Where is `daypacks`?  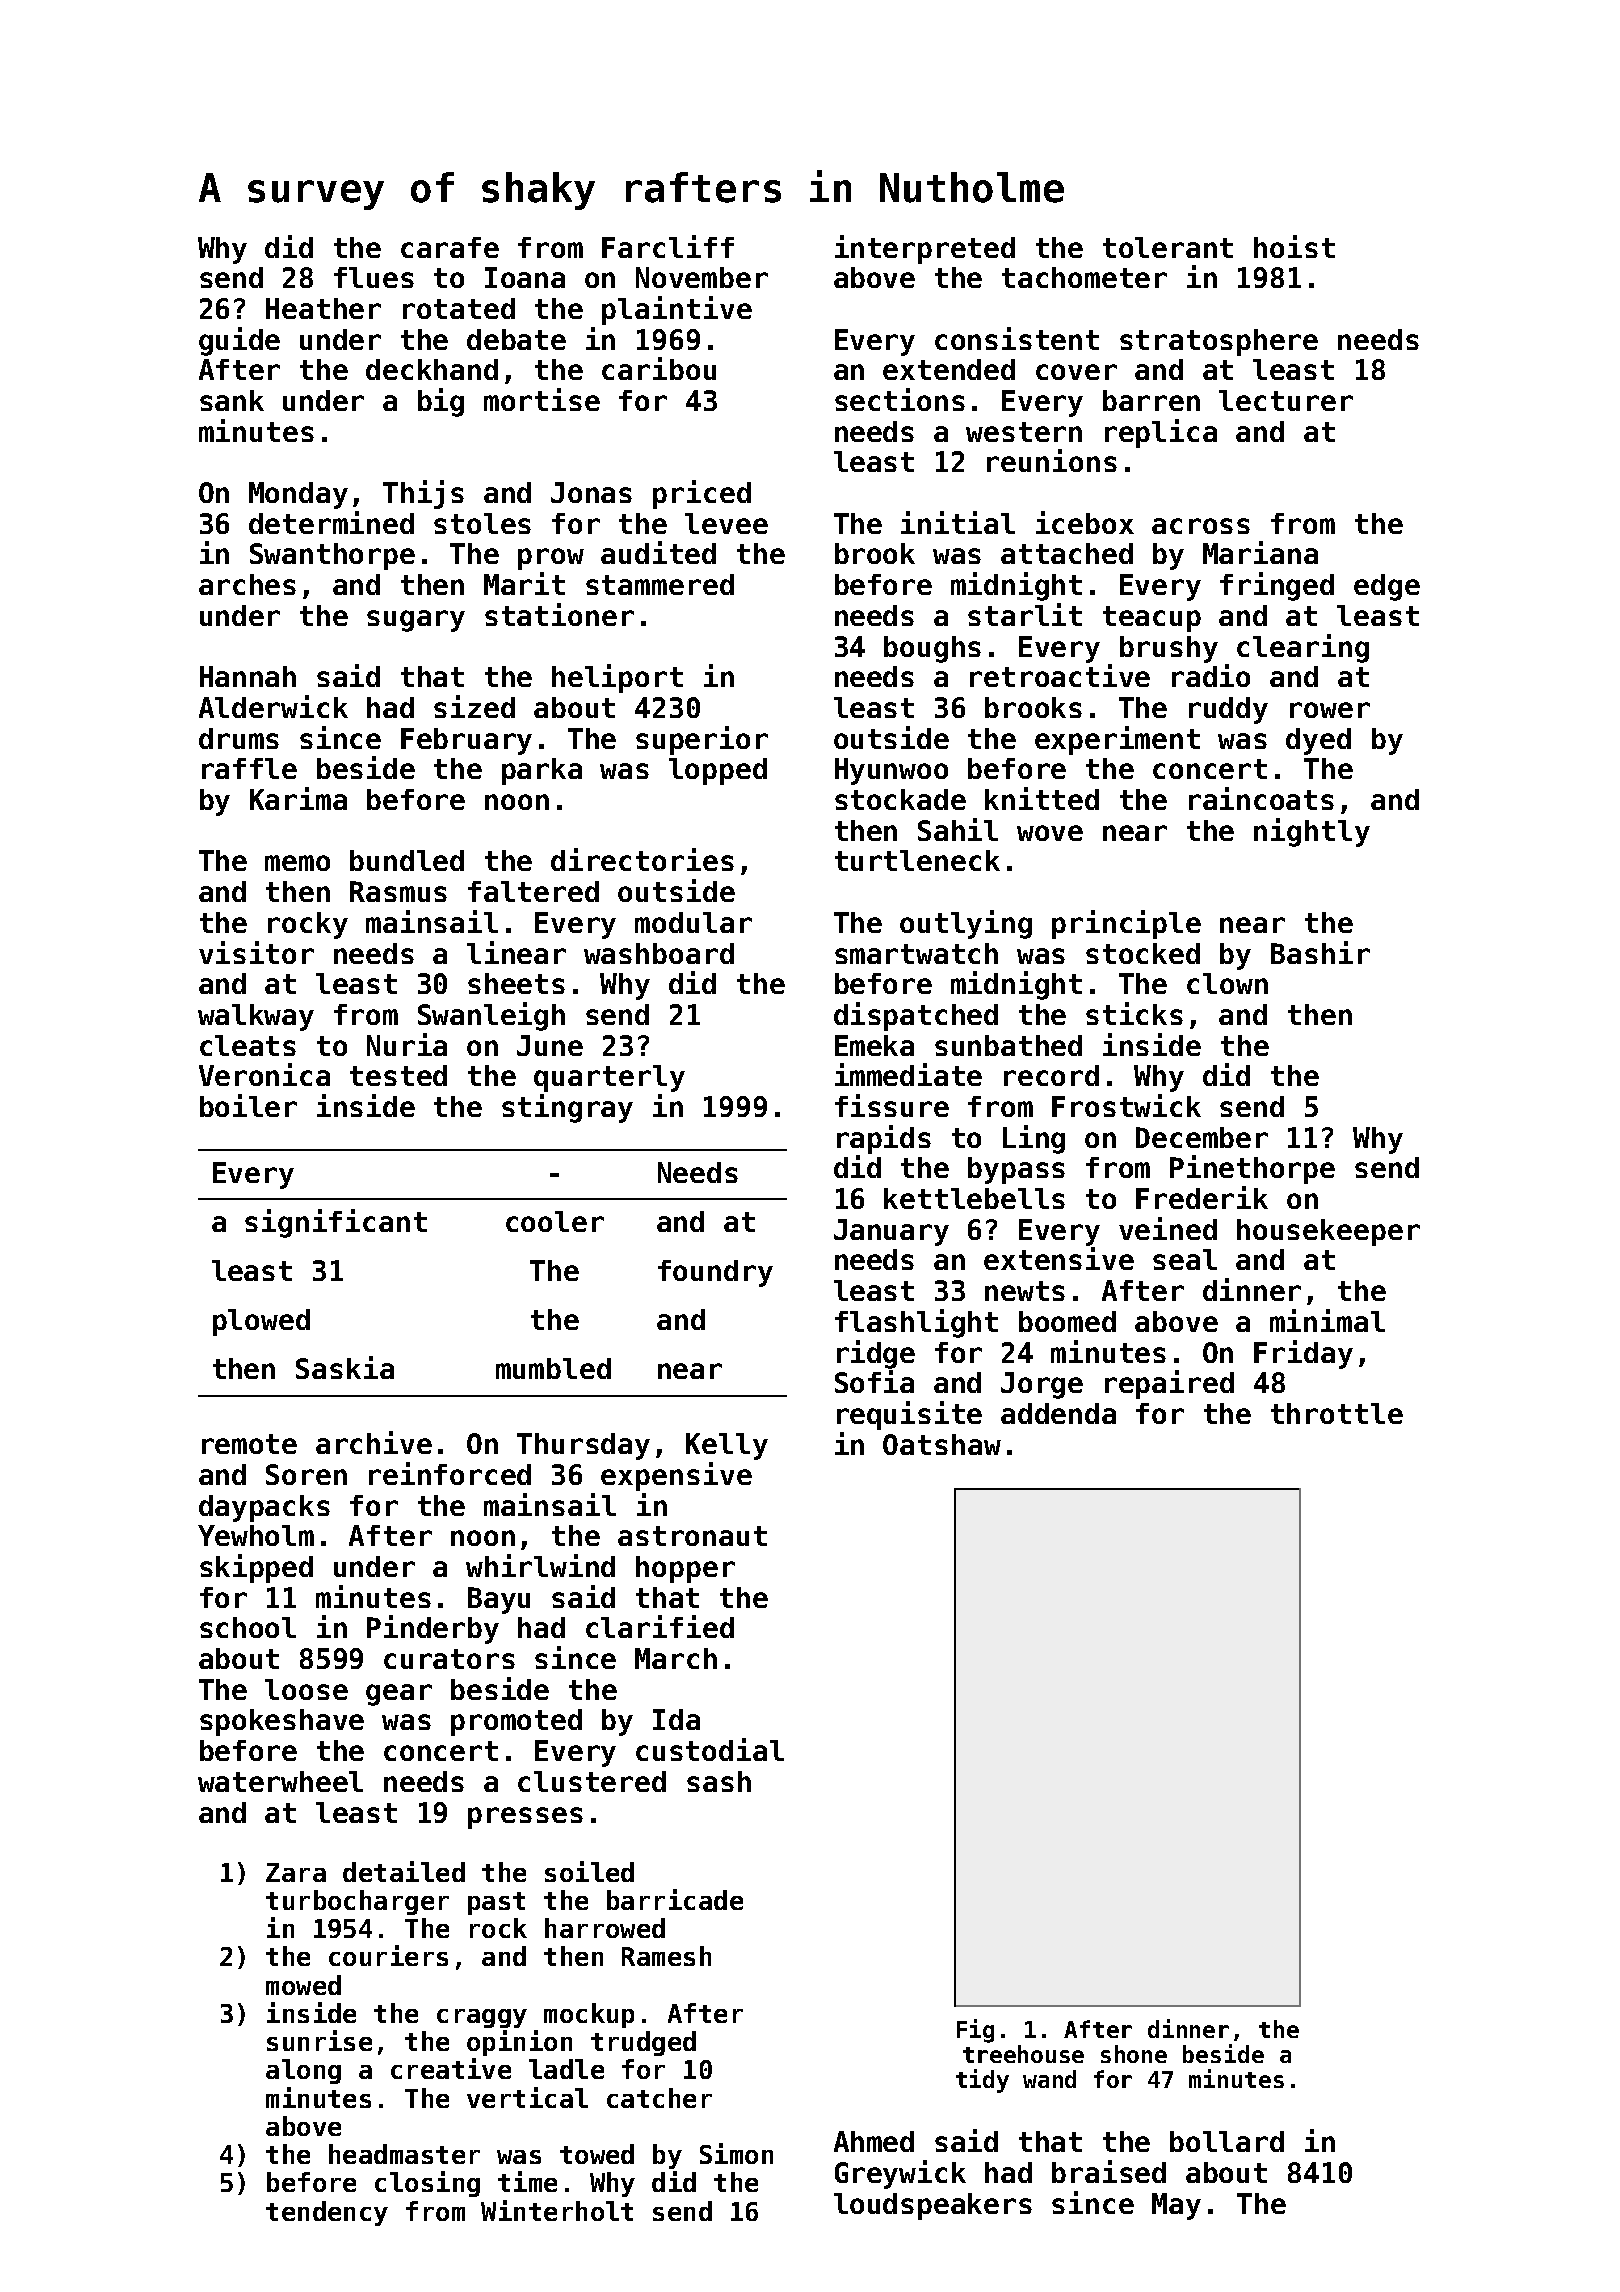 daypacks is located at coordinates (264, 1508).
